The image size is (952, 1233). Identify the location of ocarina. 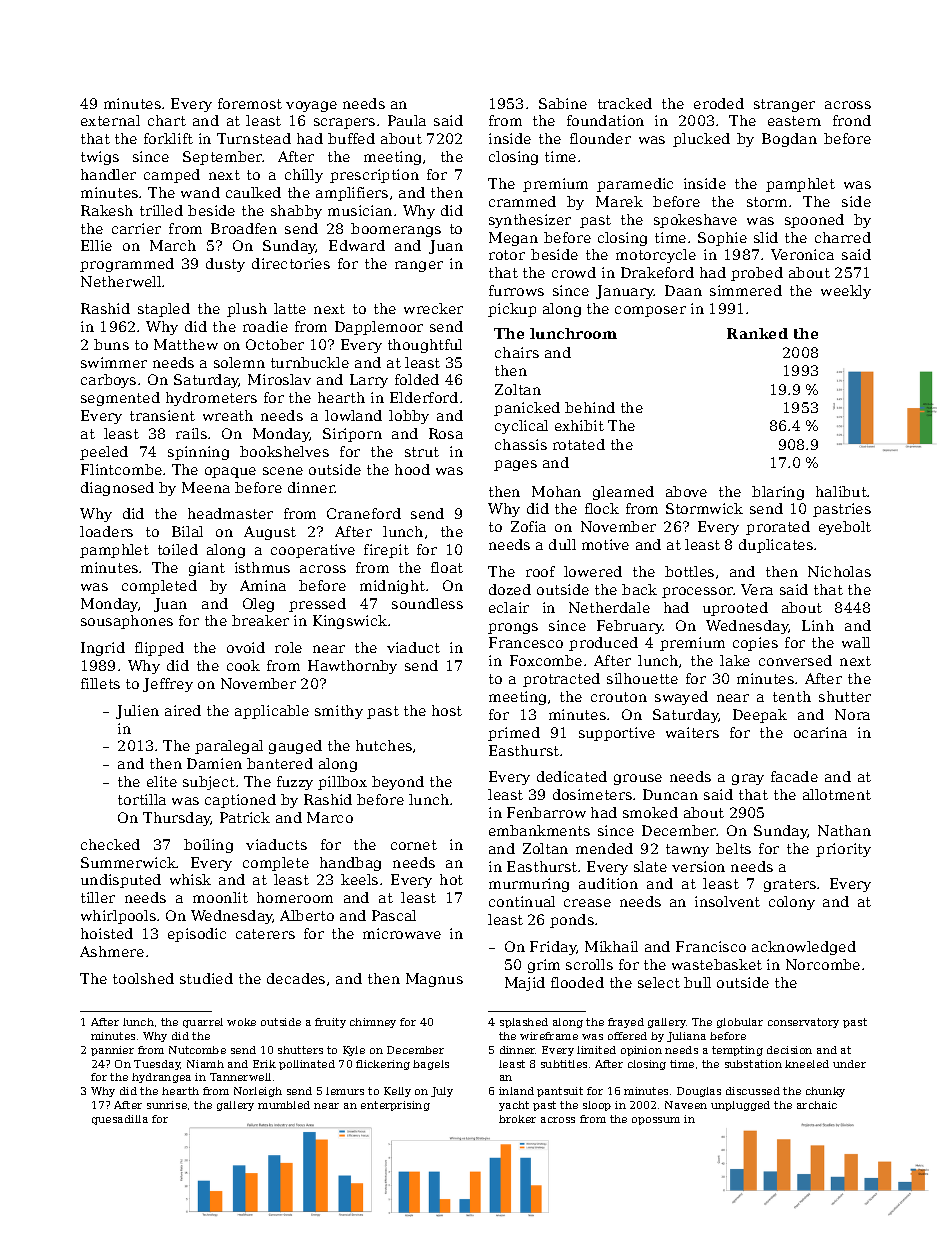
(820, 732).
